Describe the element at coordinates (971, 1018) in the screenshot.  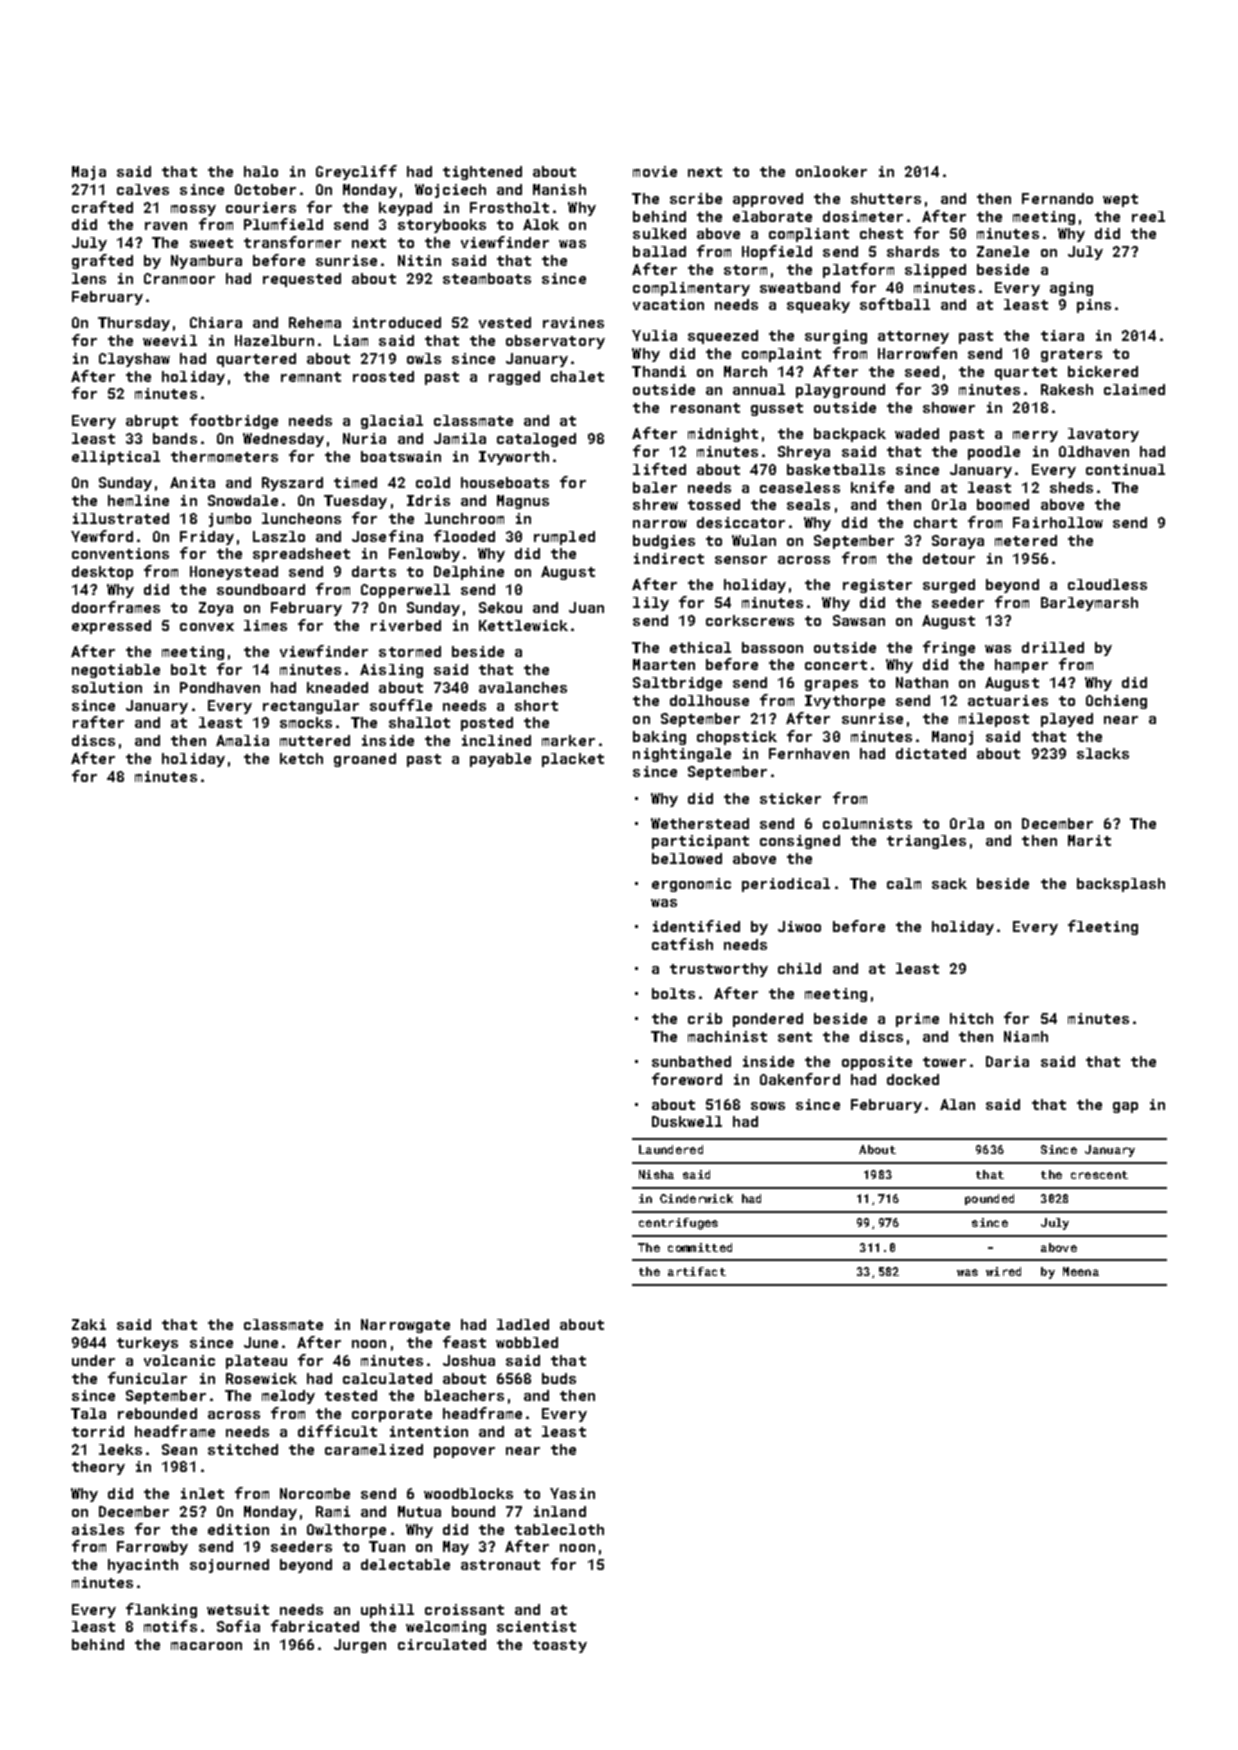
I see `hitch` at that location.
